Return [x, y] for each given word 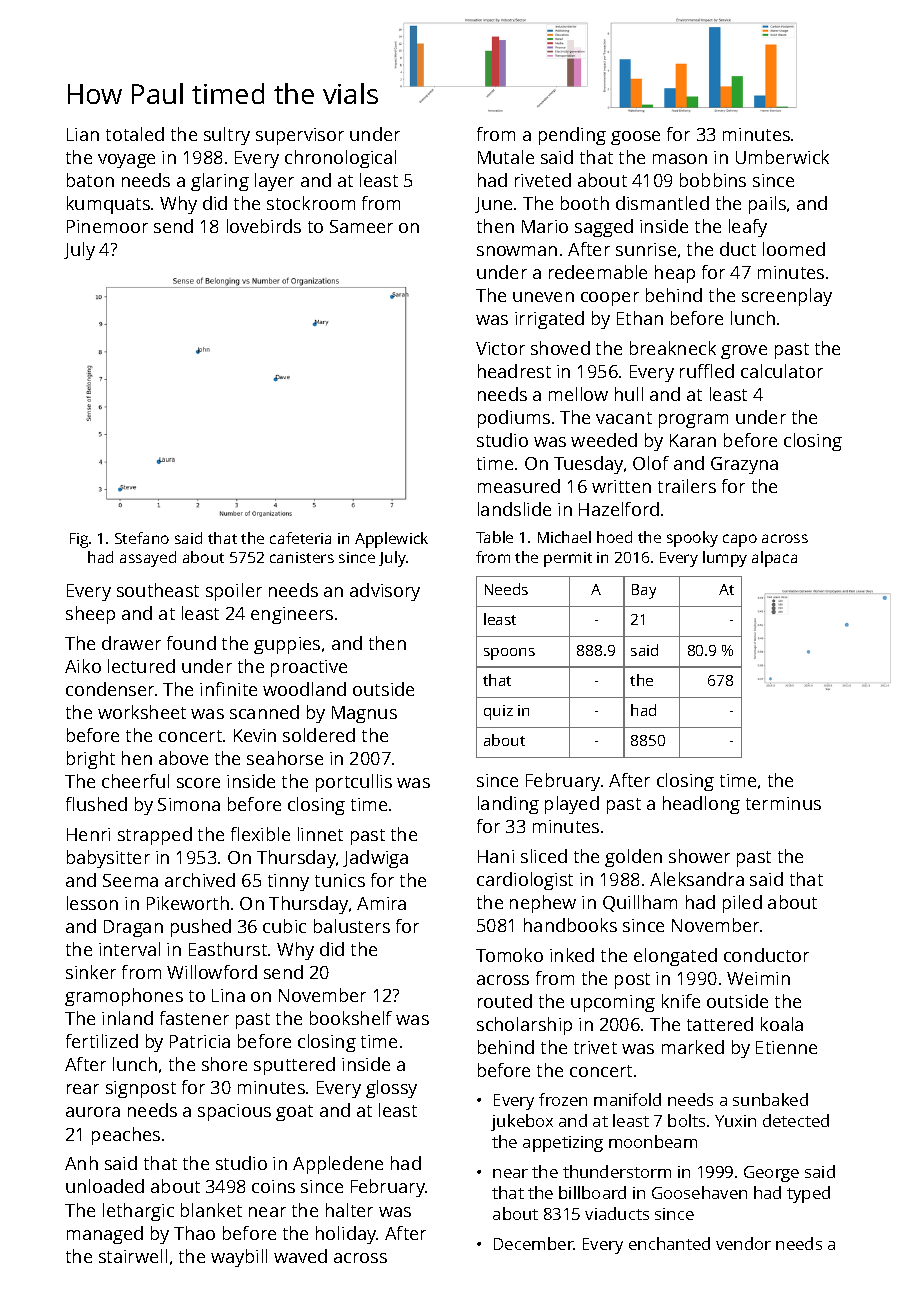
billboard [592, 1192]
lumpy [725, 559]
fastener [194, 1018]
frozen [563, 1099]
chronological [340, 159]
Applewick [391, 540]
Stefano [142, 538]
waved [300, 1256]
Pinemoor [107, 226]
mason [680, 159]
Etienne [786, 1047]
